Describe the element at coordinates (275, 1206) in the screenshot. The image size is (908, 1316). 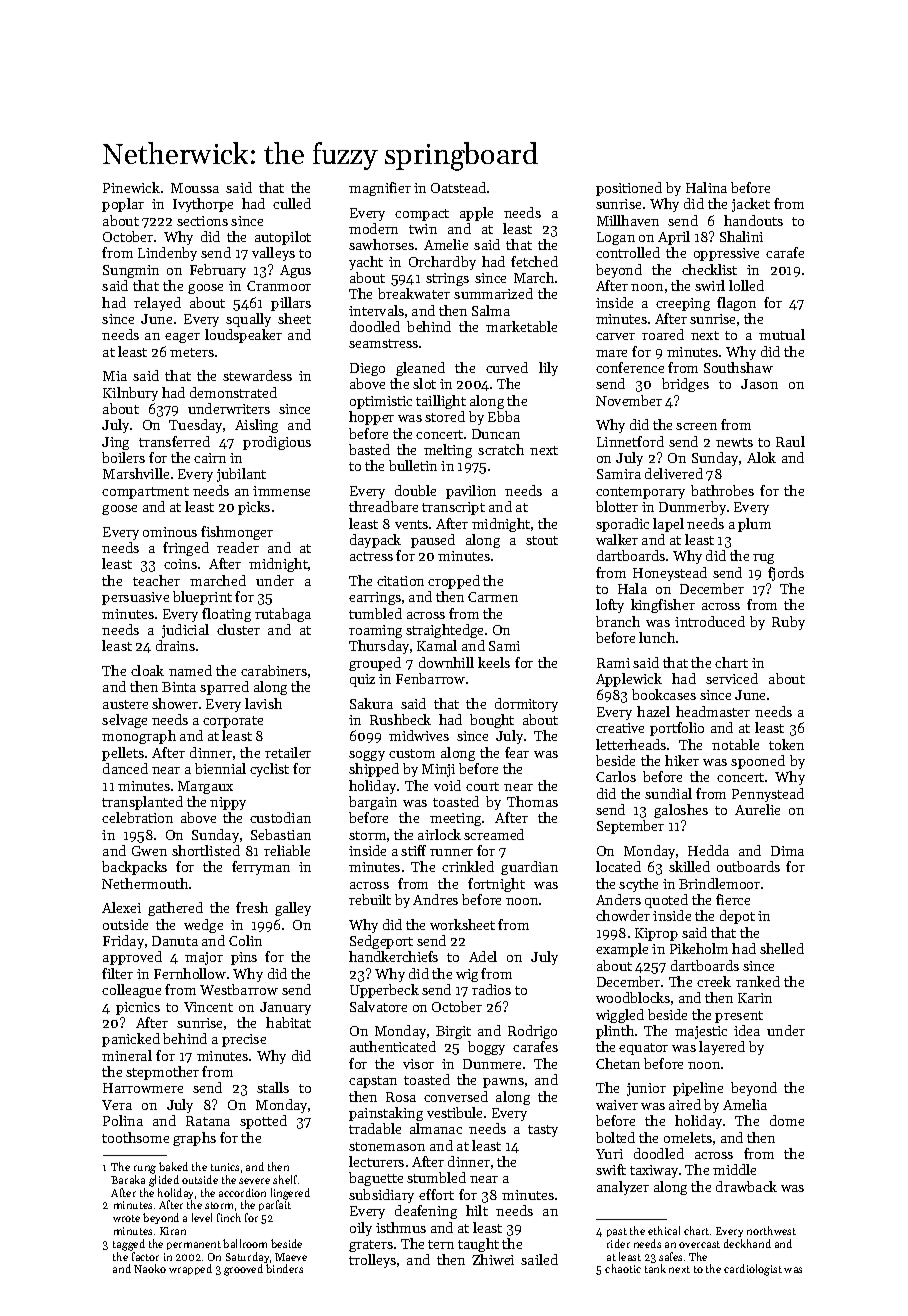
I see `parfait` at that location.
